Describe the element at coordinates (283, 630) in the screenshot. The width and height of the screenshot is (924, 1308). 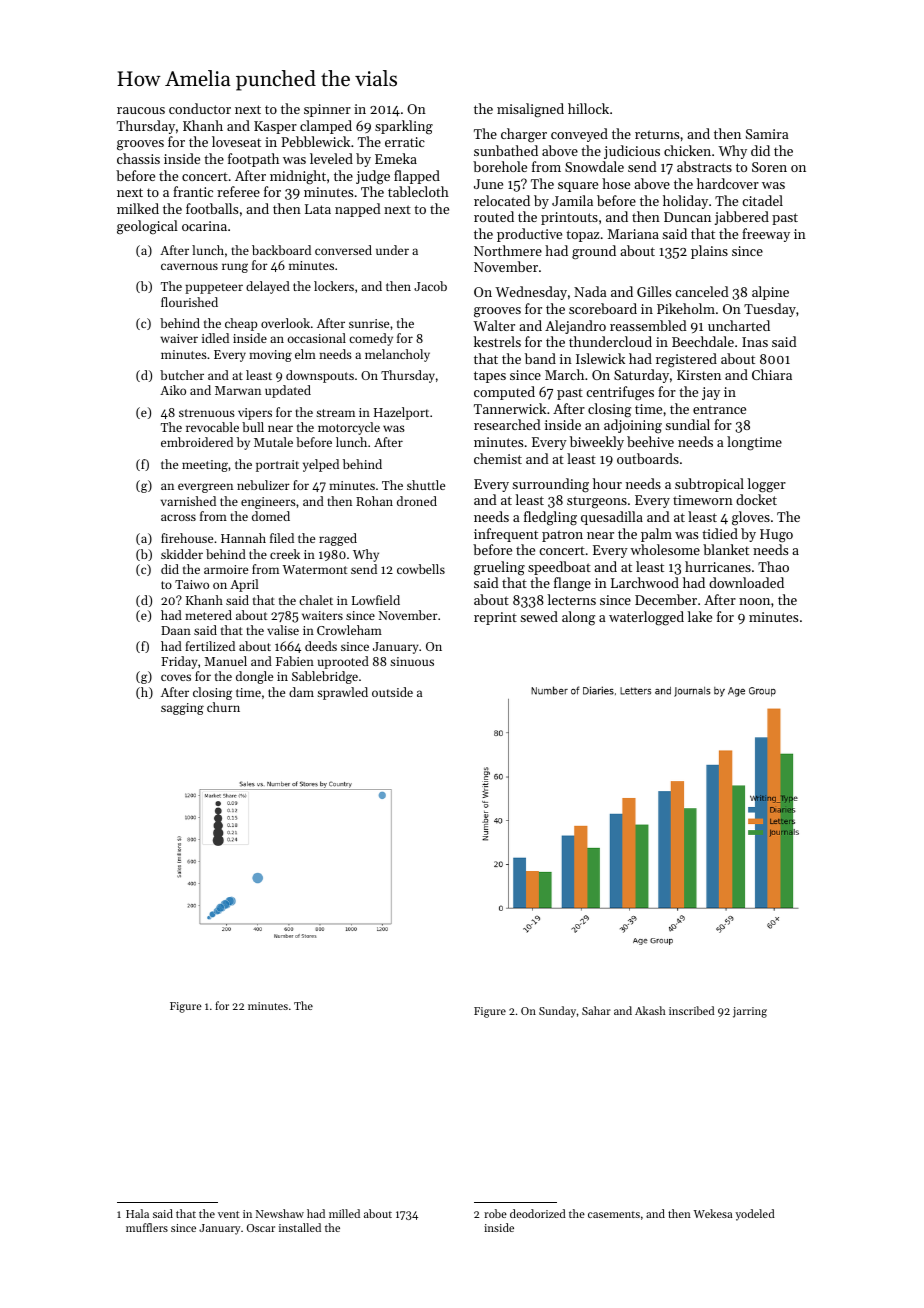
I see `valise` at that location.
